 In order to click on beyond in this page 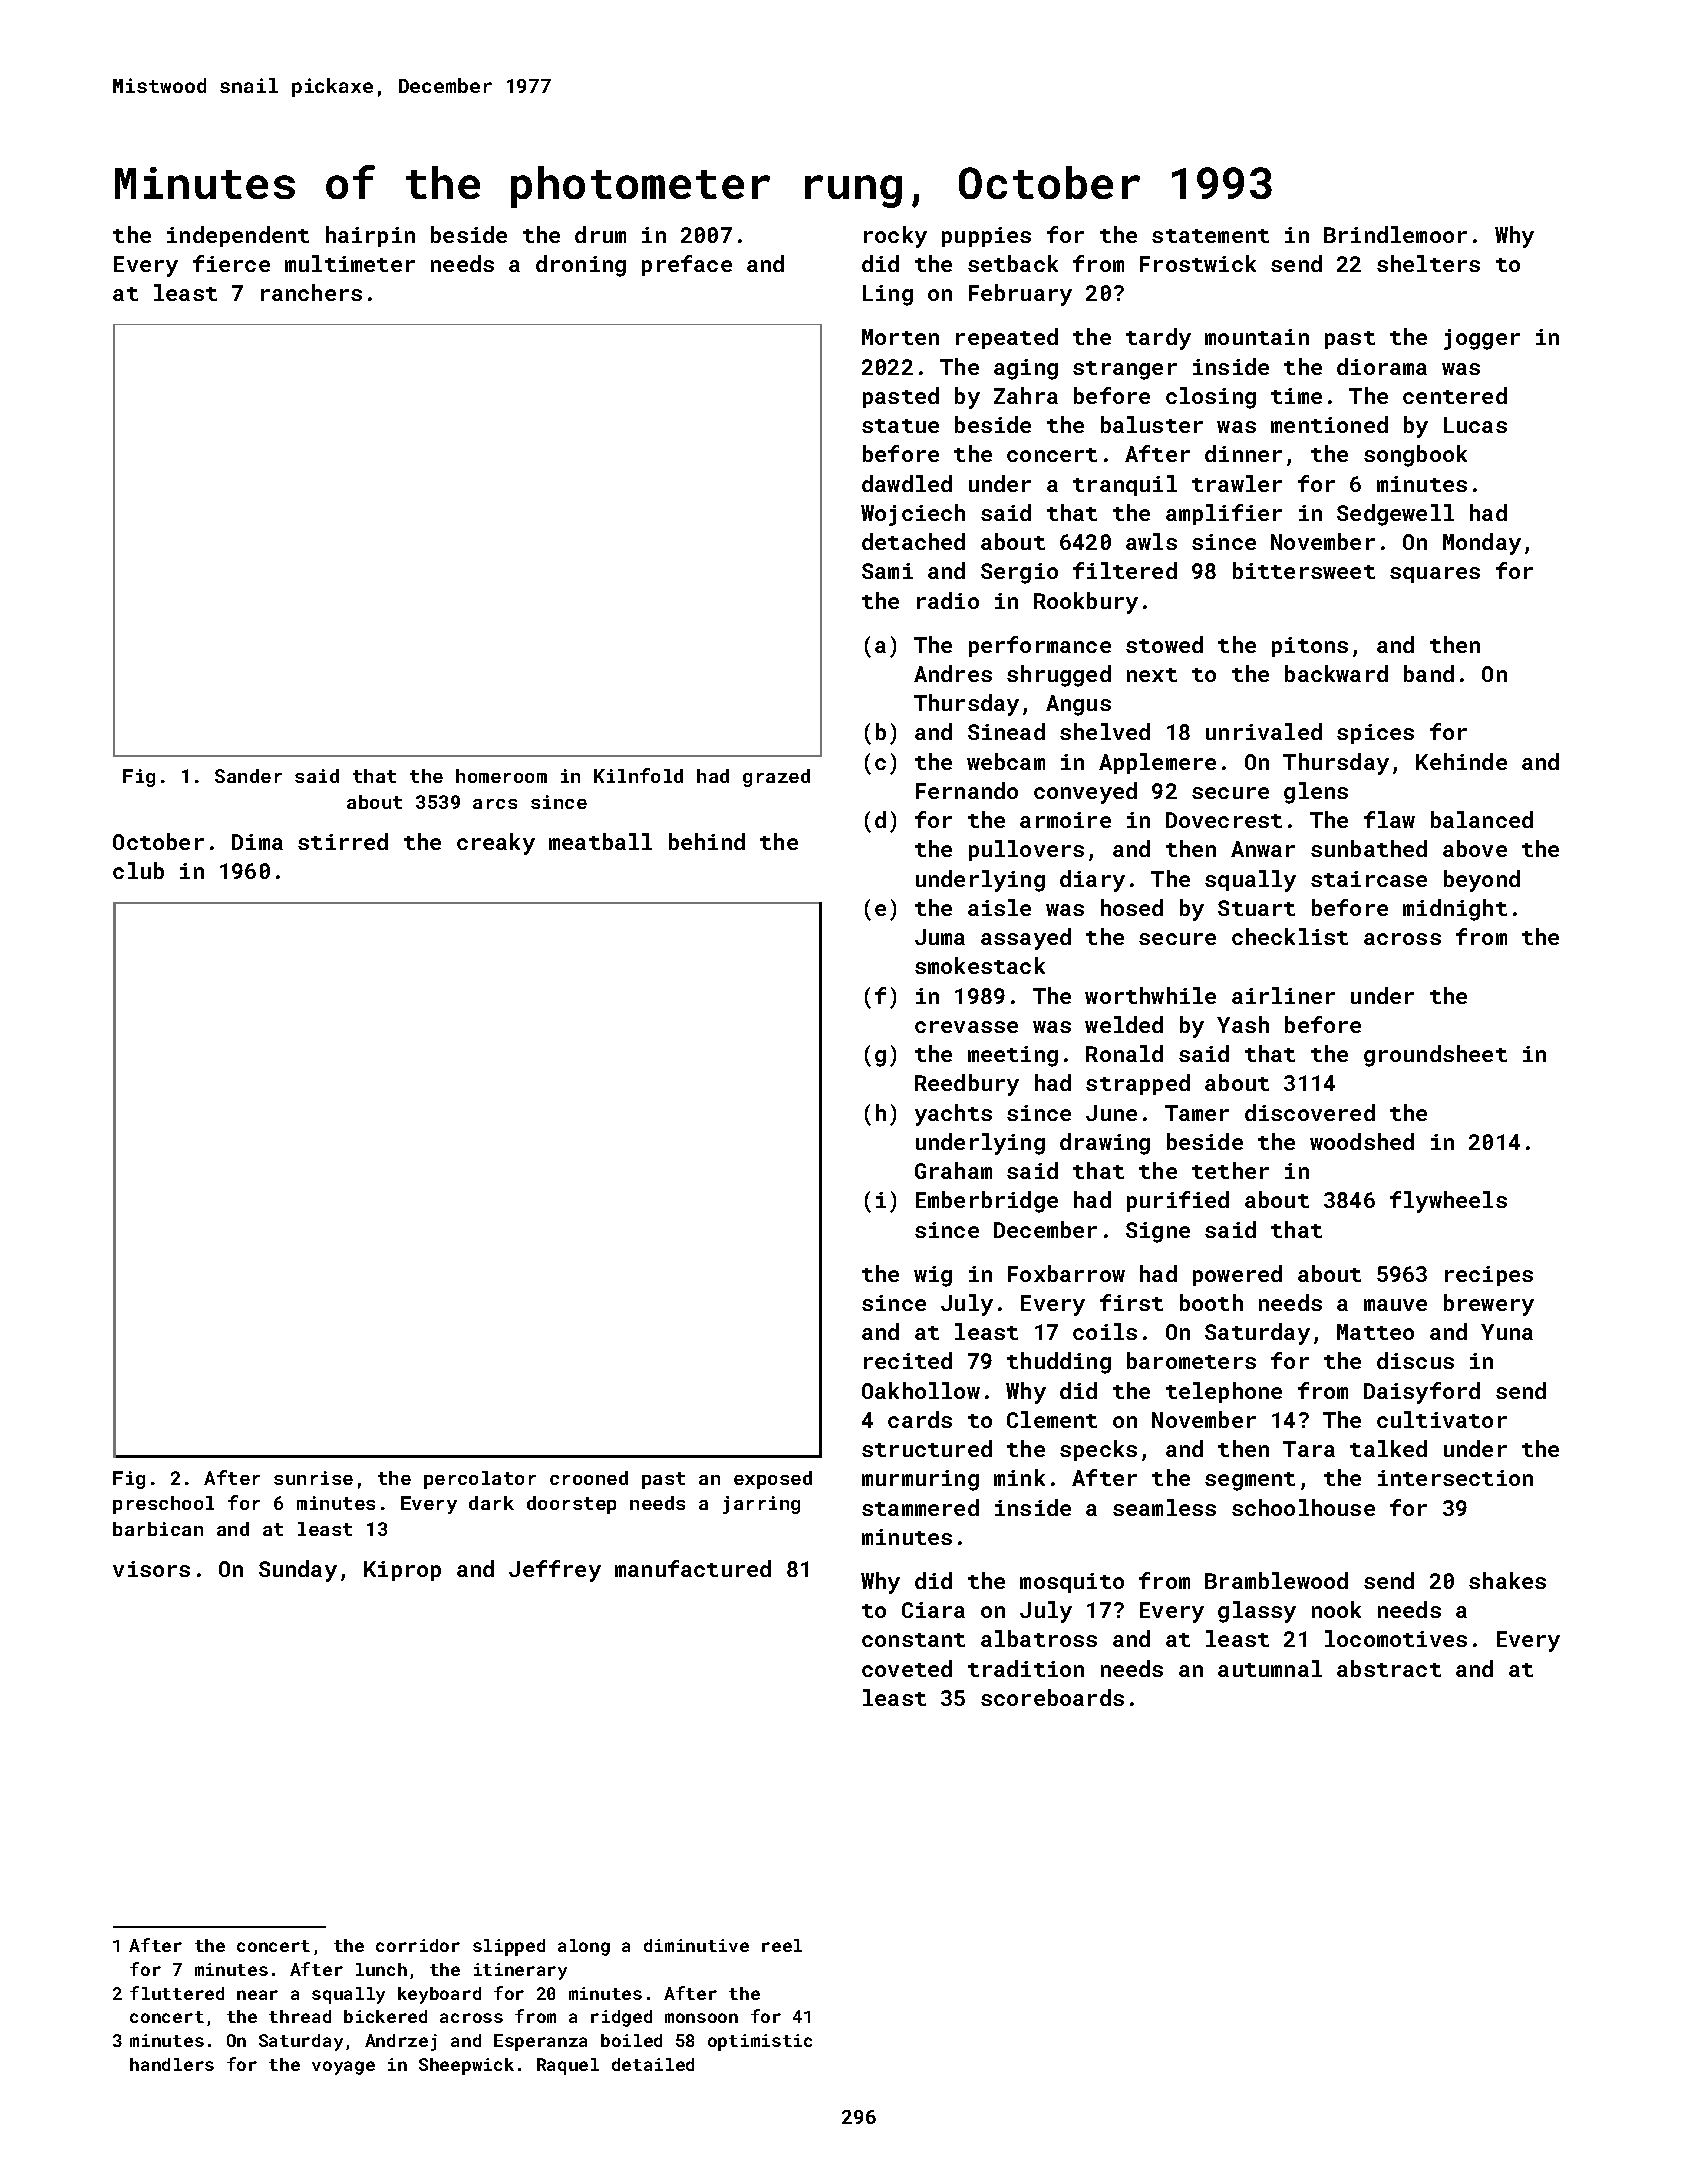, I will do `click(1482, 881)`.
